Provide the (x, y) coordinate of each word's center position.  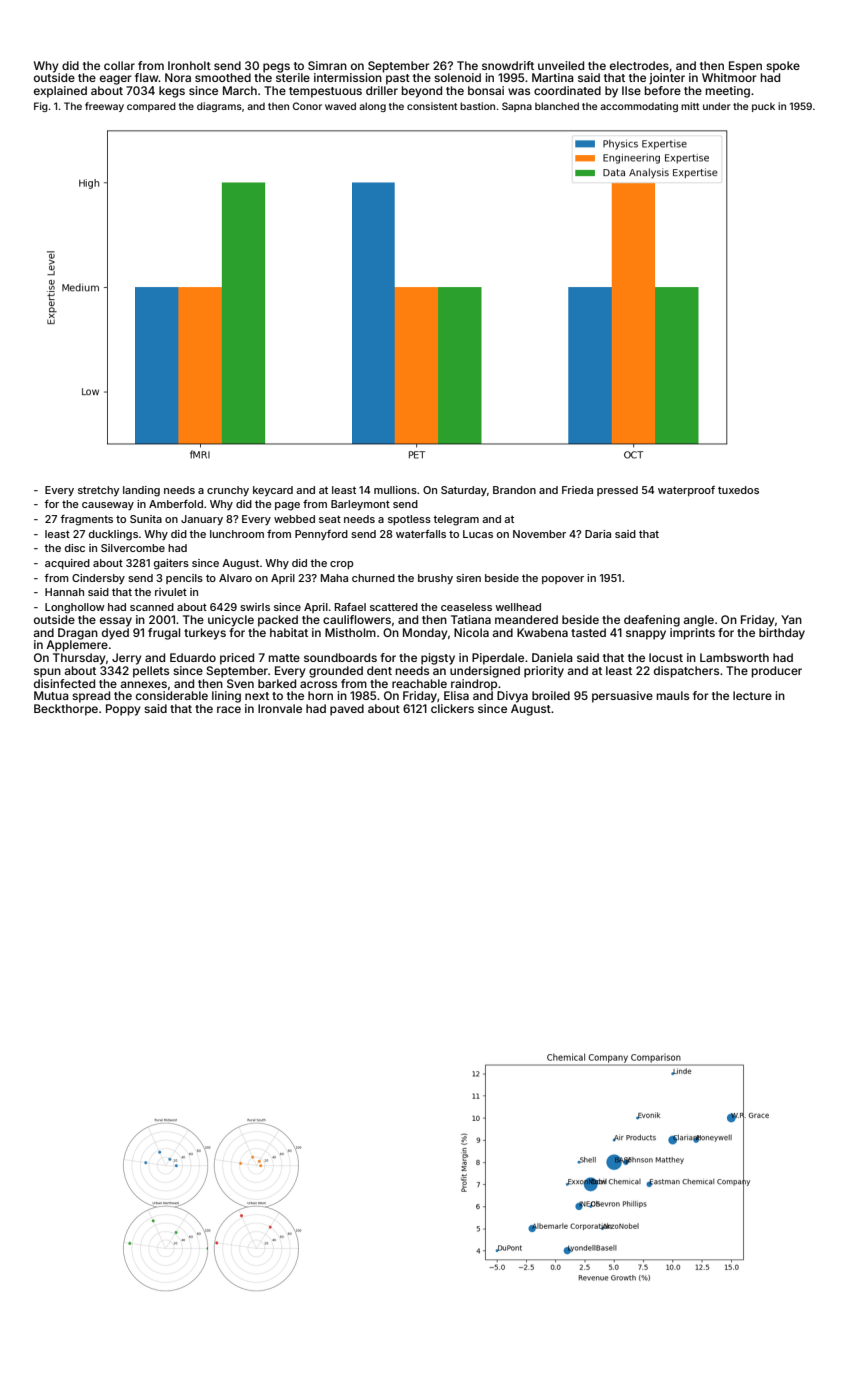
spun (47, 673)
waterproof (686, 491)
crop (342, 565)
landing (141, 491)
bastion (477, 106)
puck (763, 107)
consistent (432, 106)
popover (563, 580)
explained (60, 92)
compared (151, 107)
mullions (395, 490)
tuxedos (738, 490)
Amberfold (176, 504)
